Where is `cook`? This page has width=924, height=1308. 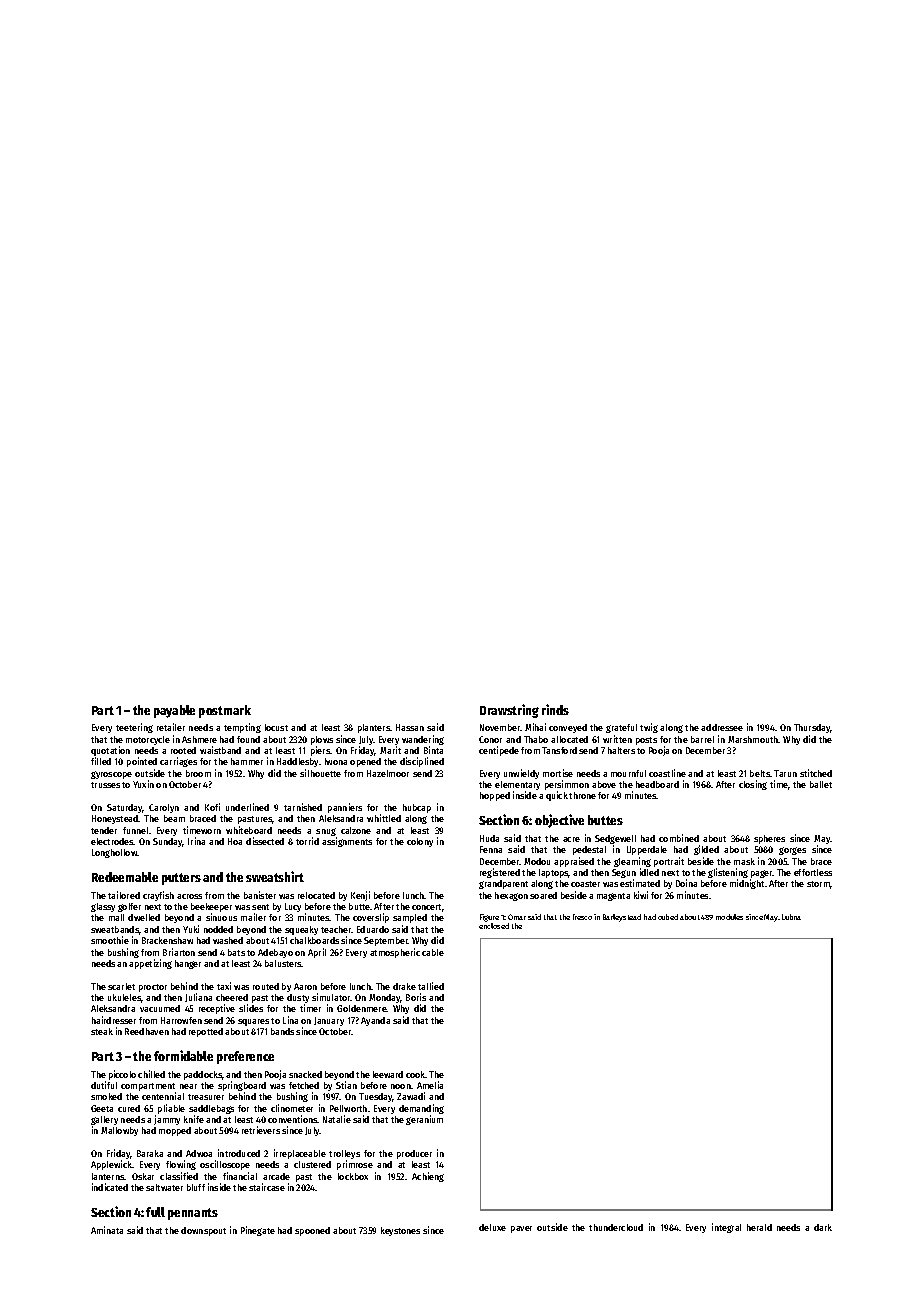 cook is located at coordinates (416, 1074).
